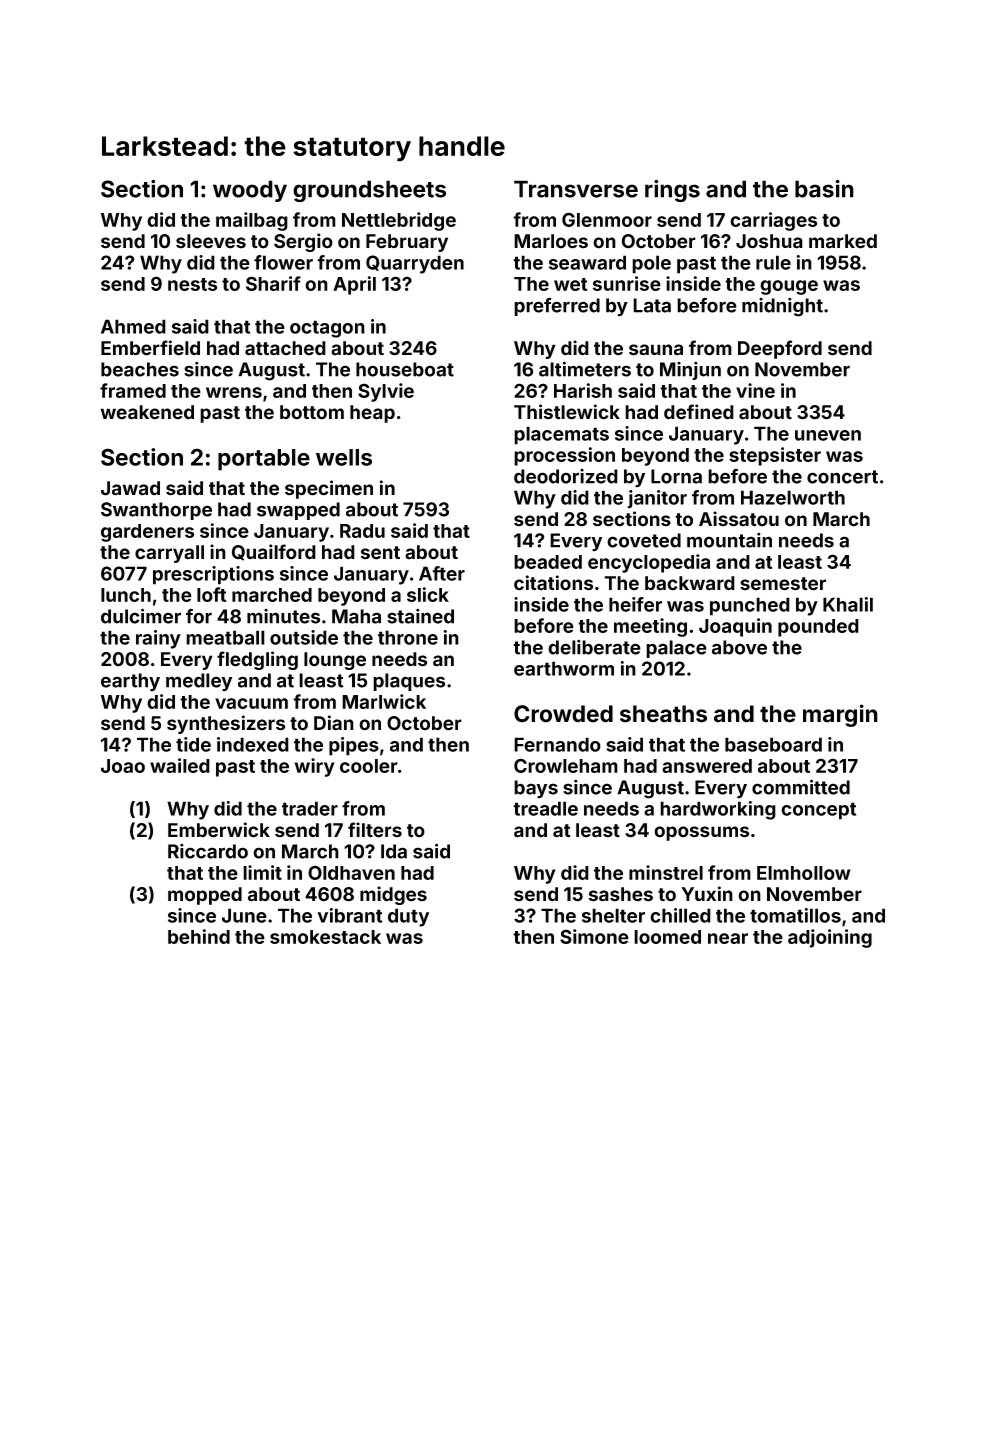 The image size is (987, 1430). I want to click on indexed, so click(253, 744).
